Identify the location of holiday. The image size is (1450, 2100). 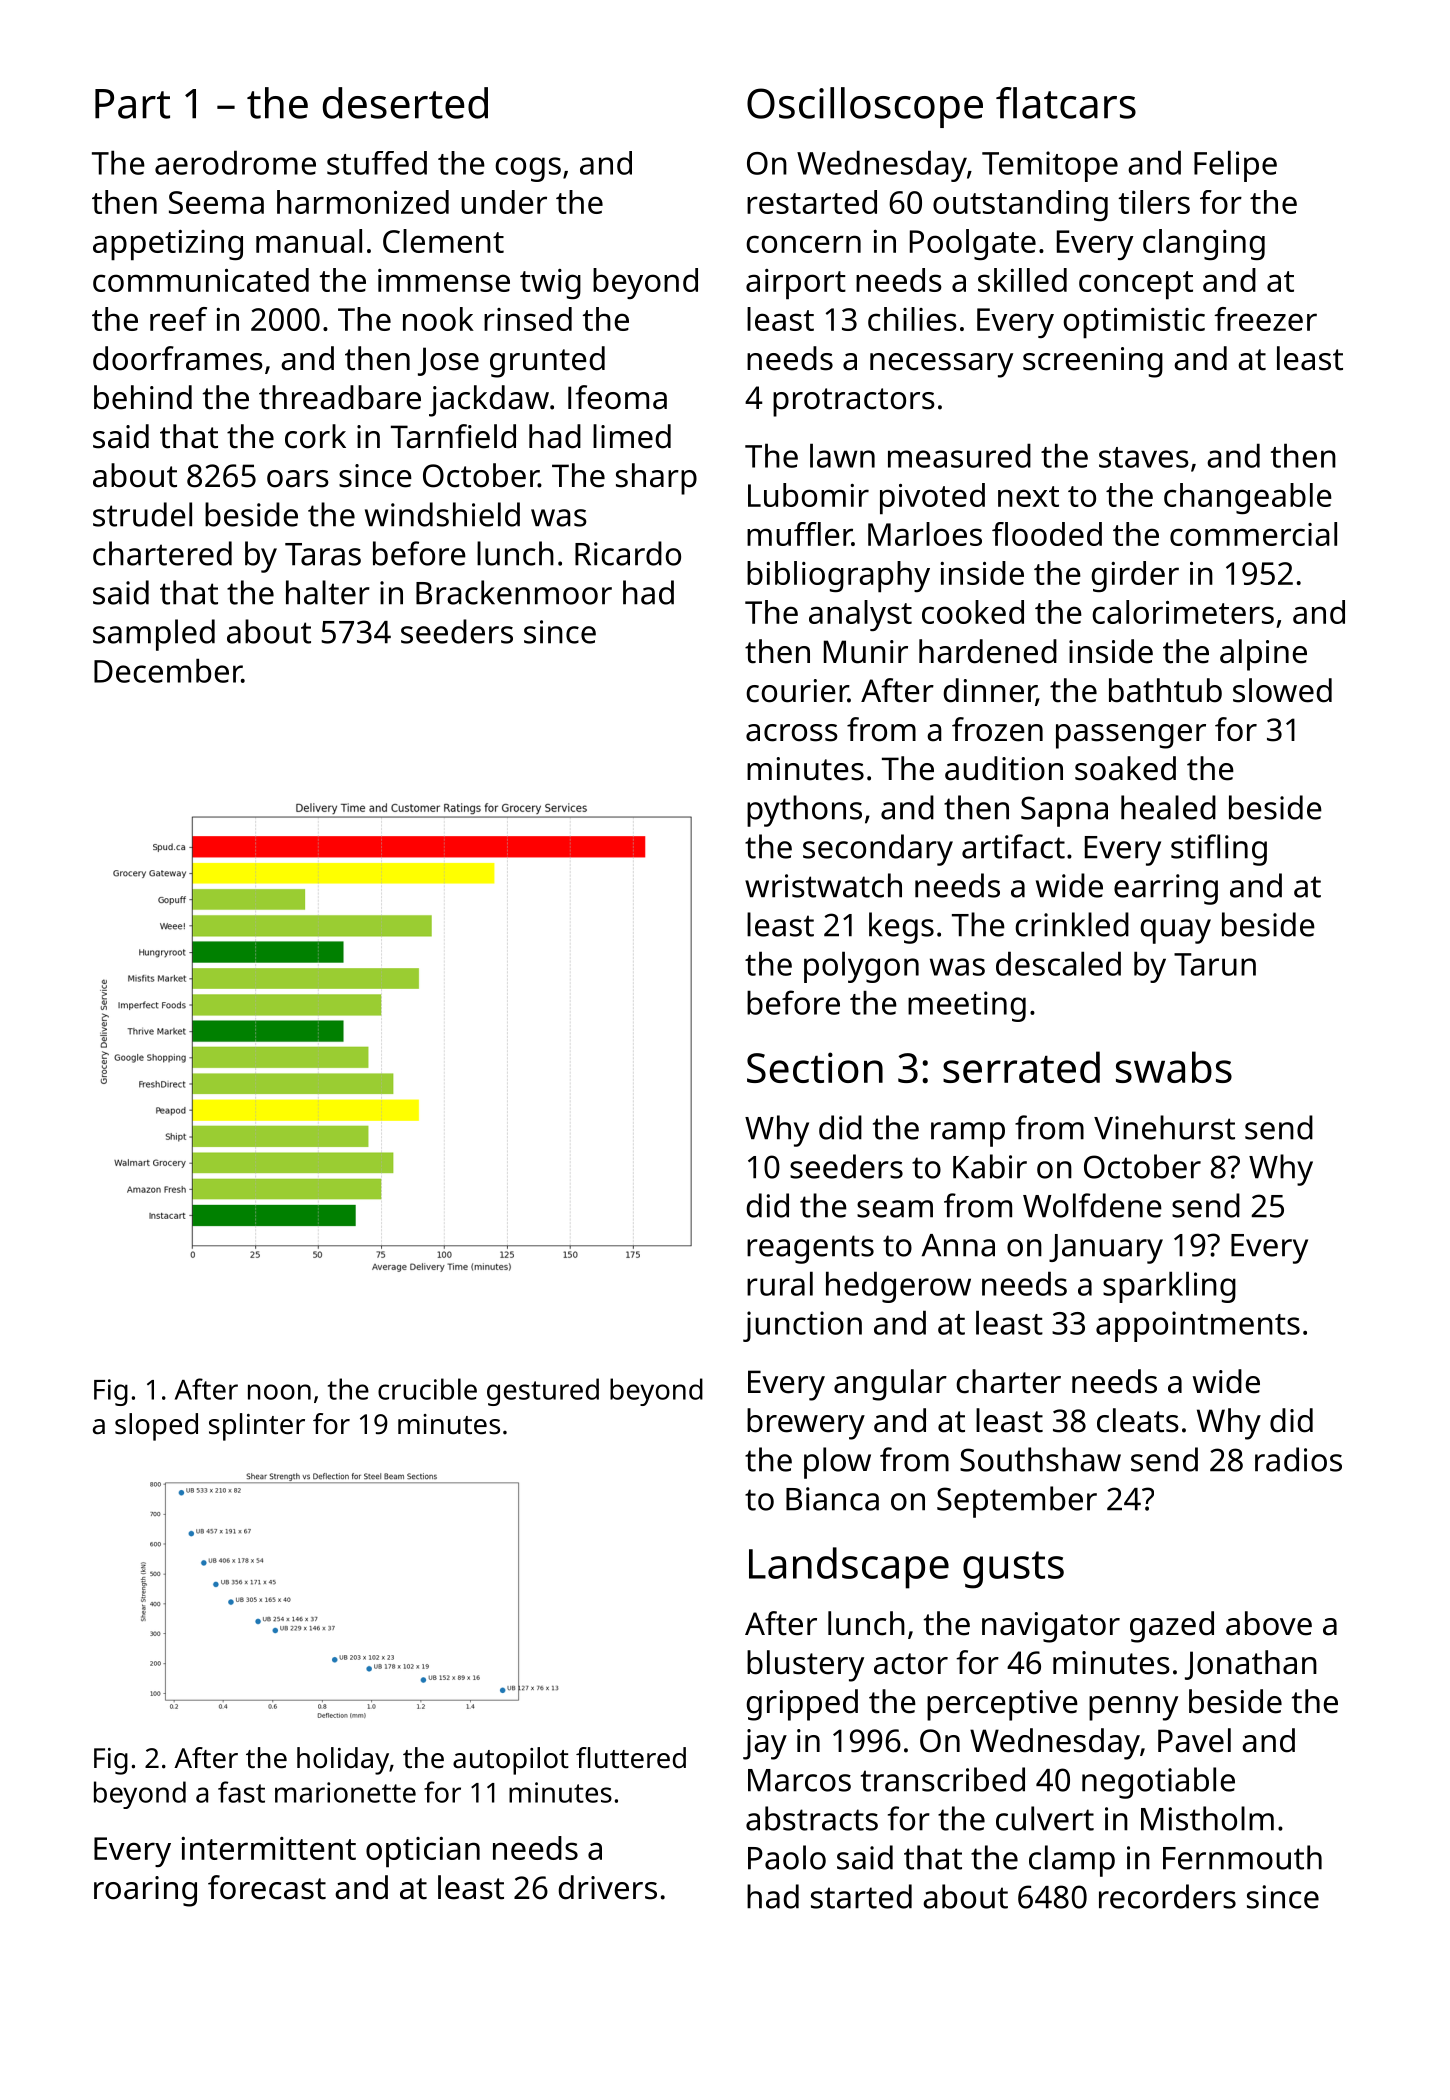
(343, 1761).
